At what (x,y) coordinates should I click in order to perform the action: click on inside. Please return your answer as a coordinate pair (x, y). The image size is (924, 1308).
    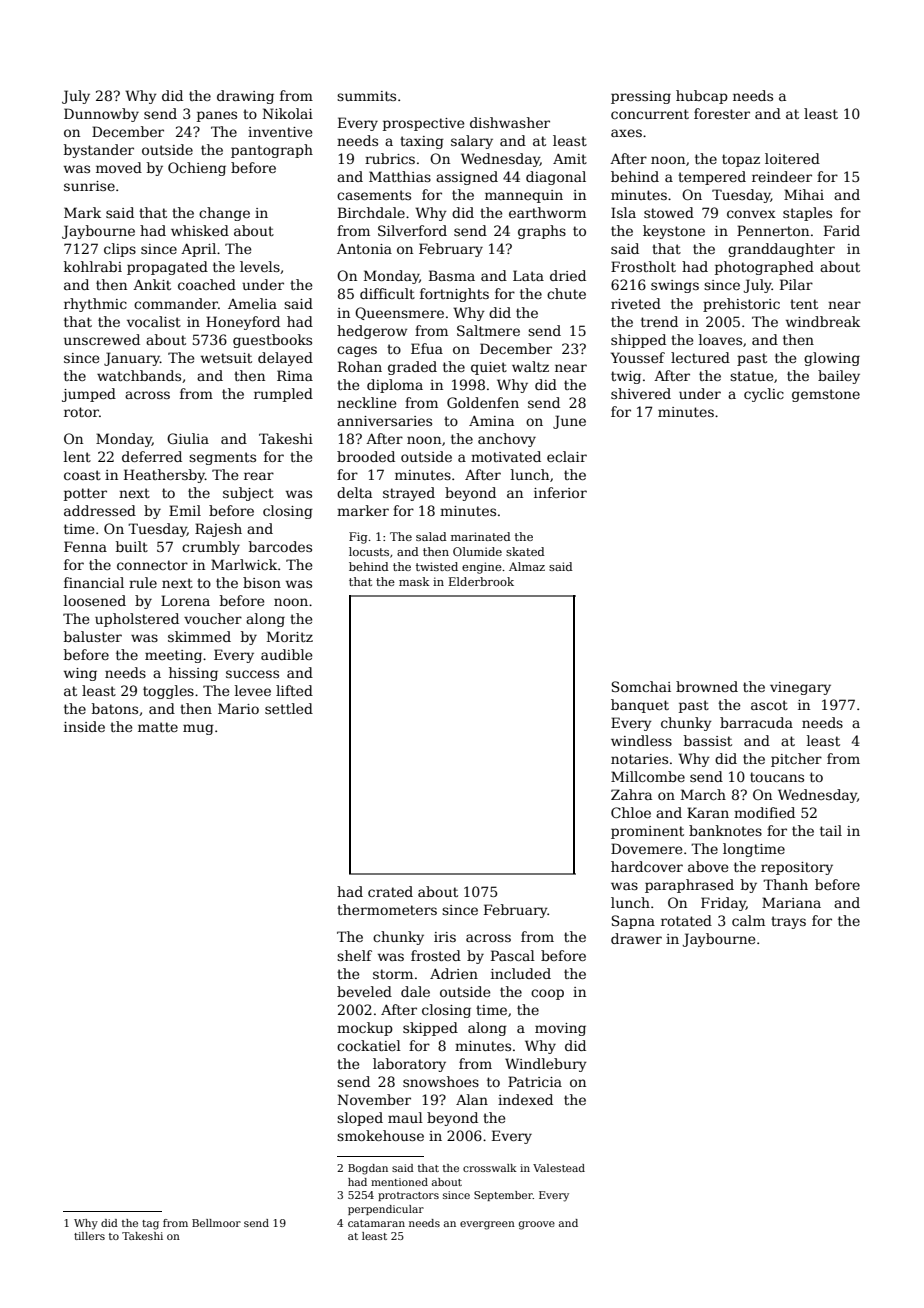
    Looking at the image, I should click on (84, 726).
